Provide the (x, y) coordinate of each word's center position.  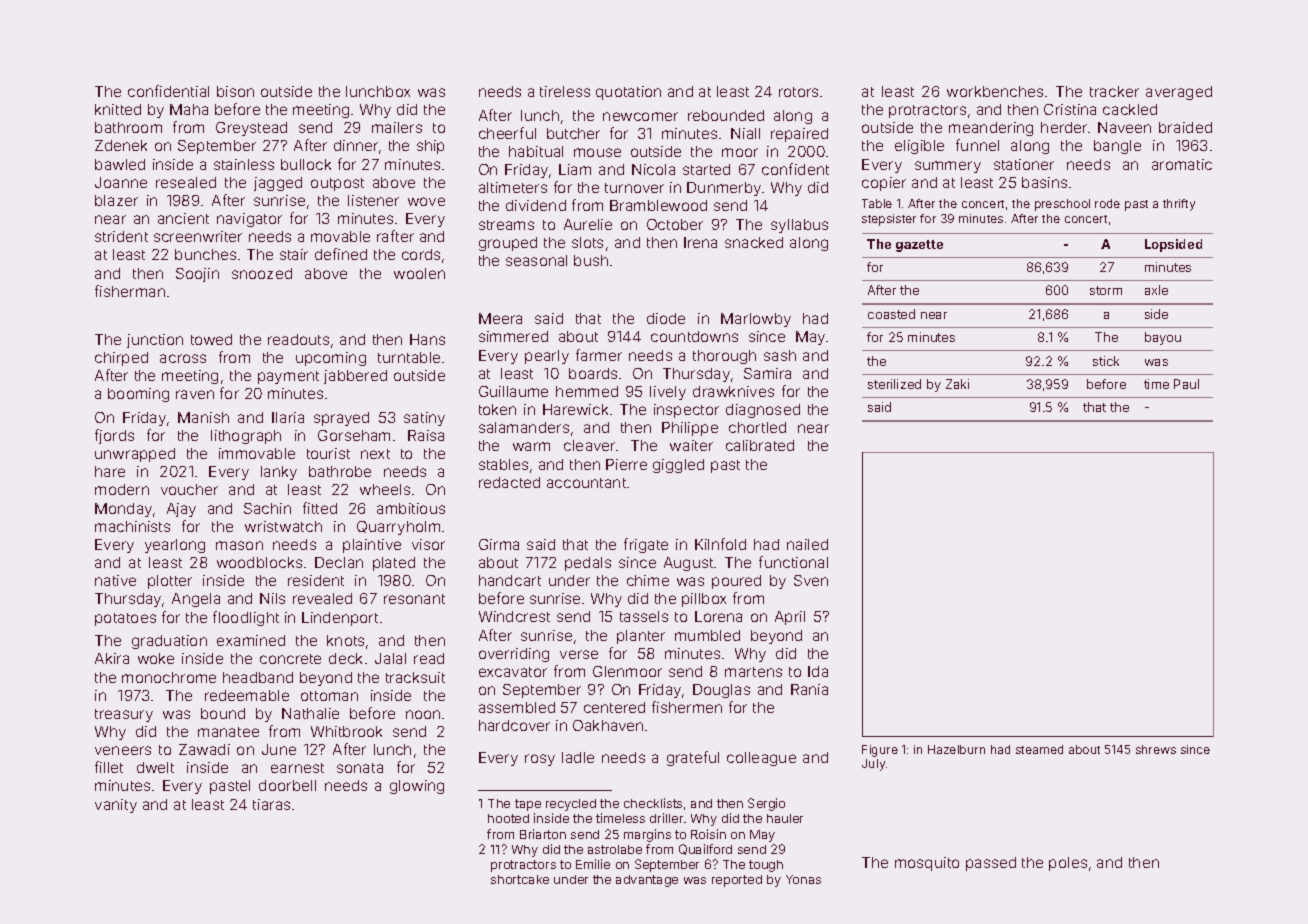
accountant (586, 483)
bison (235, 91)
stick (1106, 361)
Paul (1186, 384)
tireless (565, 91)
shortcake (520, 879)
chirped (121, 359)
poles (1068, 864)
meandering (991, 129)
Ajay (181, 510)
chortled (757, 427)
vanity (116, 806)
